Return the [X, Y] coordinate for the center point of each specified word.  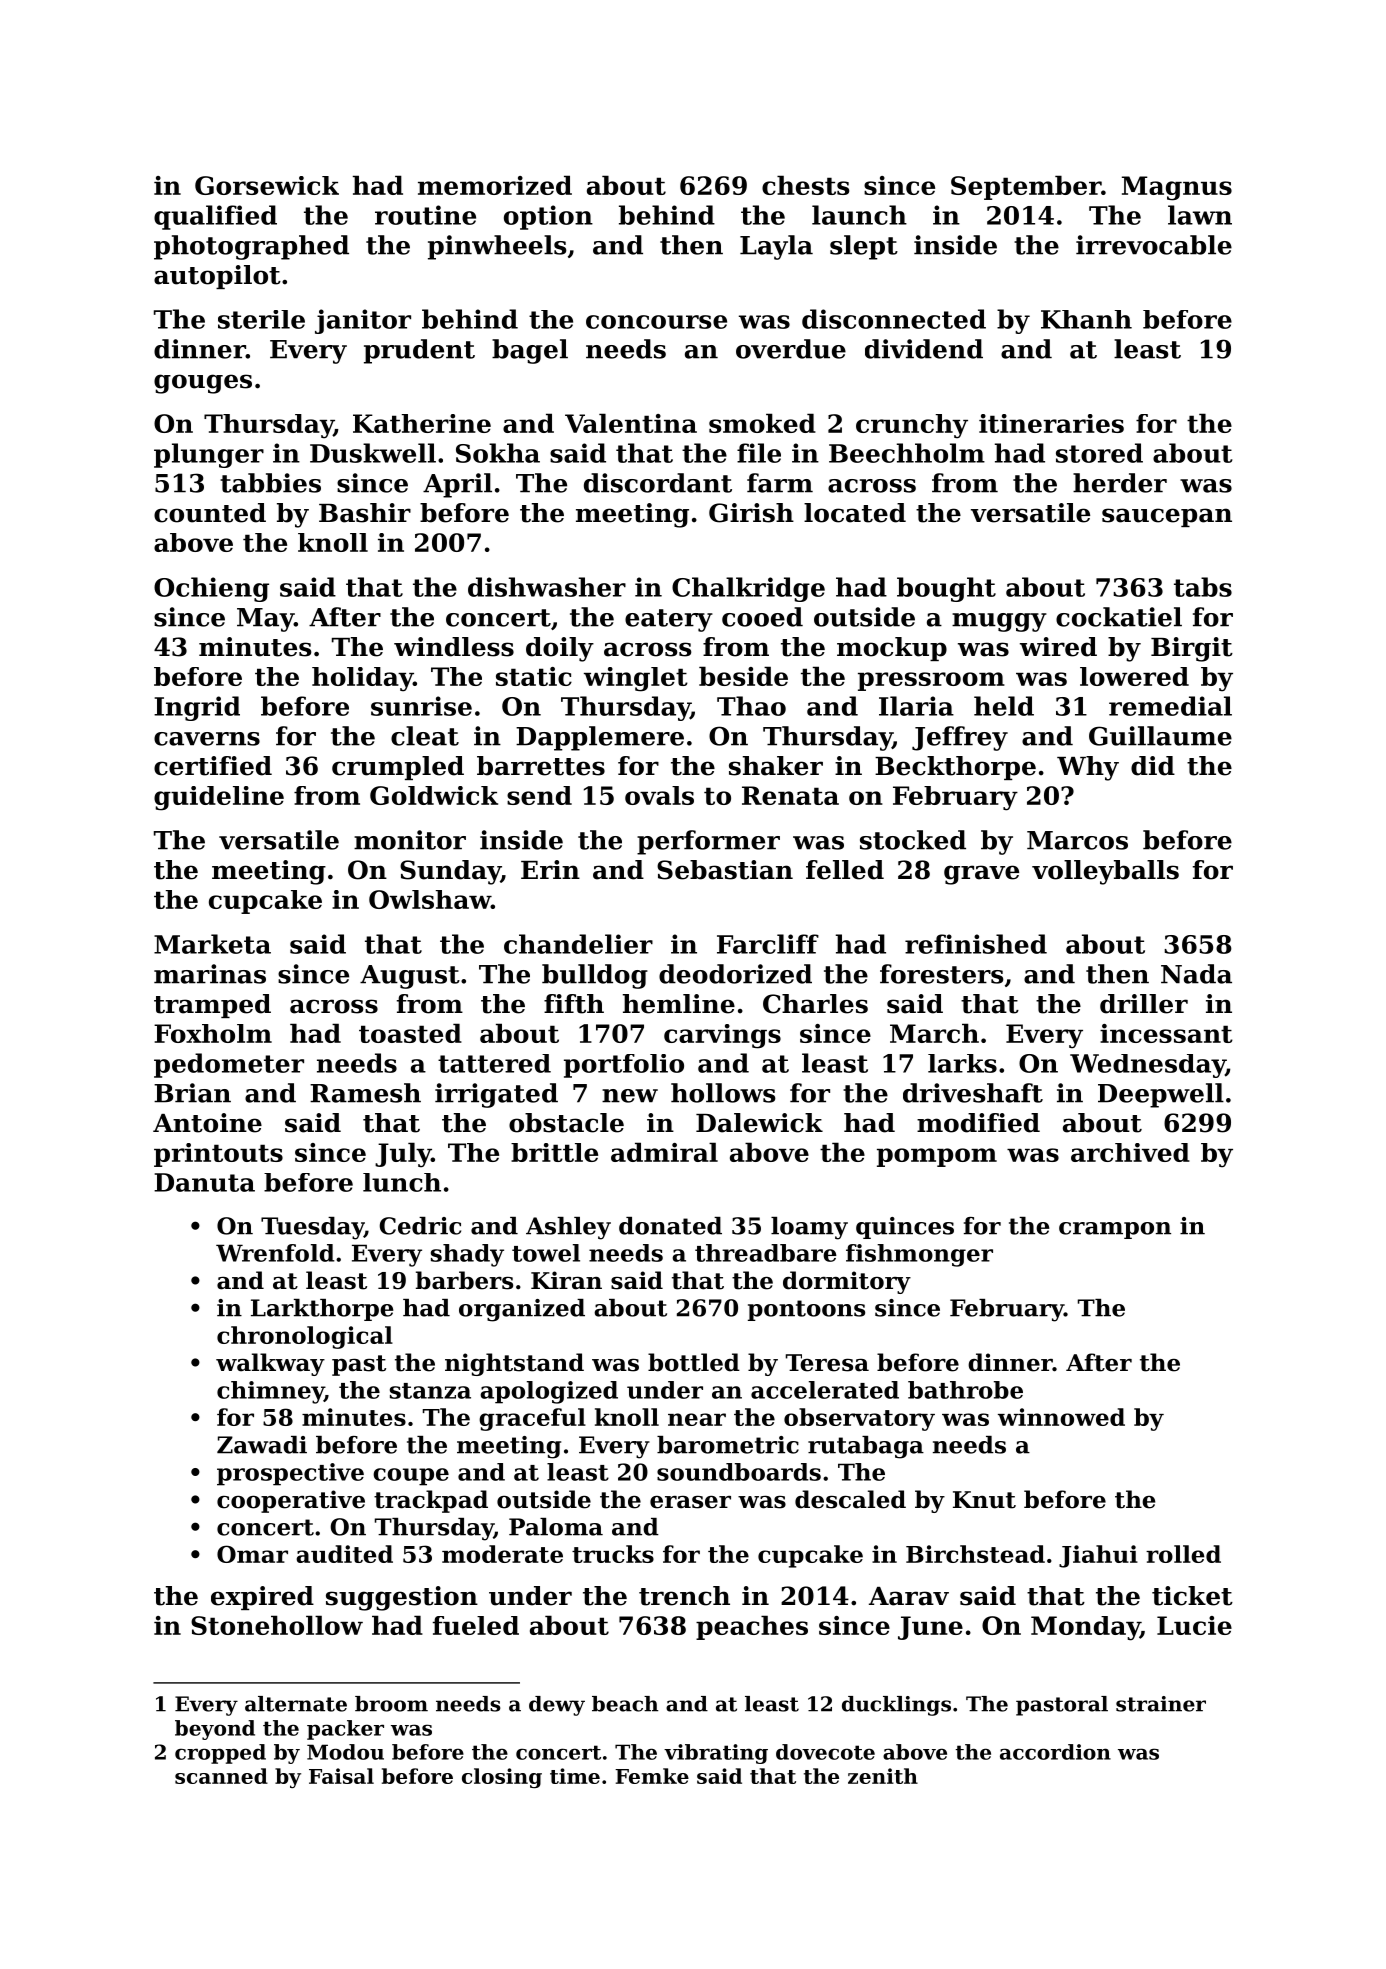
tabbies [270, 483]
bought [946, 589]
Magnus [1177, 188]
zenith [883, 1776]
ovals [659, 795]
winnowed [1061, 1417]
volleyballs [1105, 872]
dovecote [825, 1752]
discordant [658, 483]
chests [805, 185]
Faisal [341, 1776]
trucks [613, 1554]
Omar [252, 1554]
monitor [410, 840]
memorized [495, 185]
